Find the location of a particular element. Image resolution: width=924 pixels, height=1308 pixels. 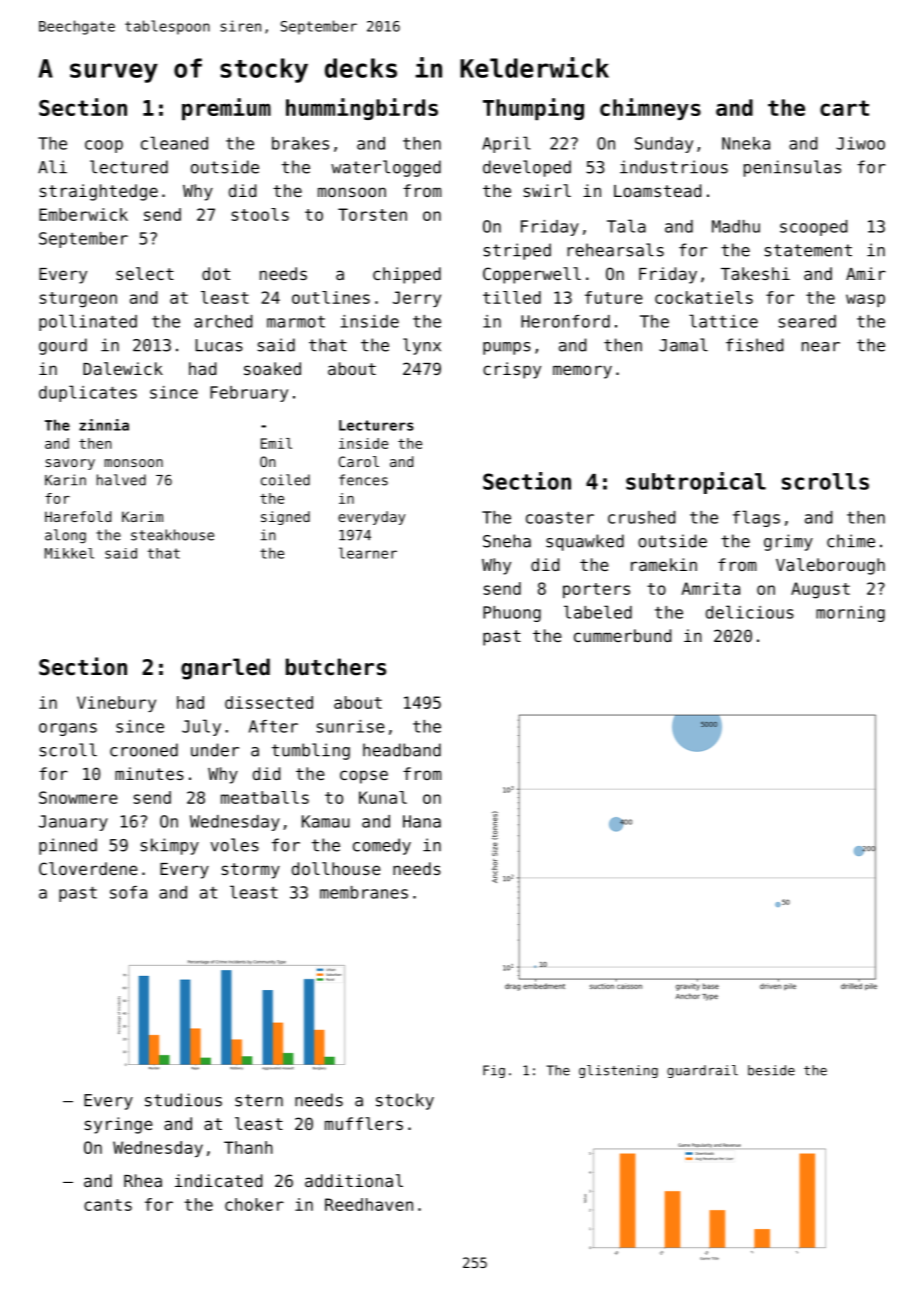

cants is located at coordinates (108, 1205).
